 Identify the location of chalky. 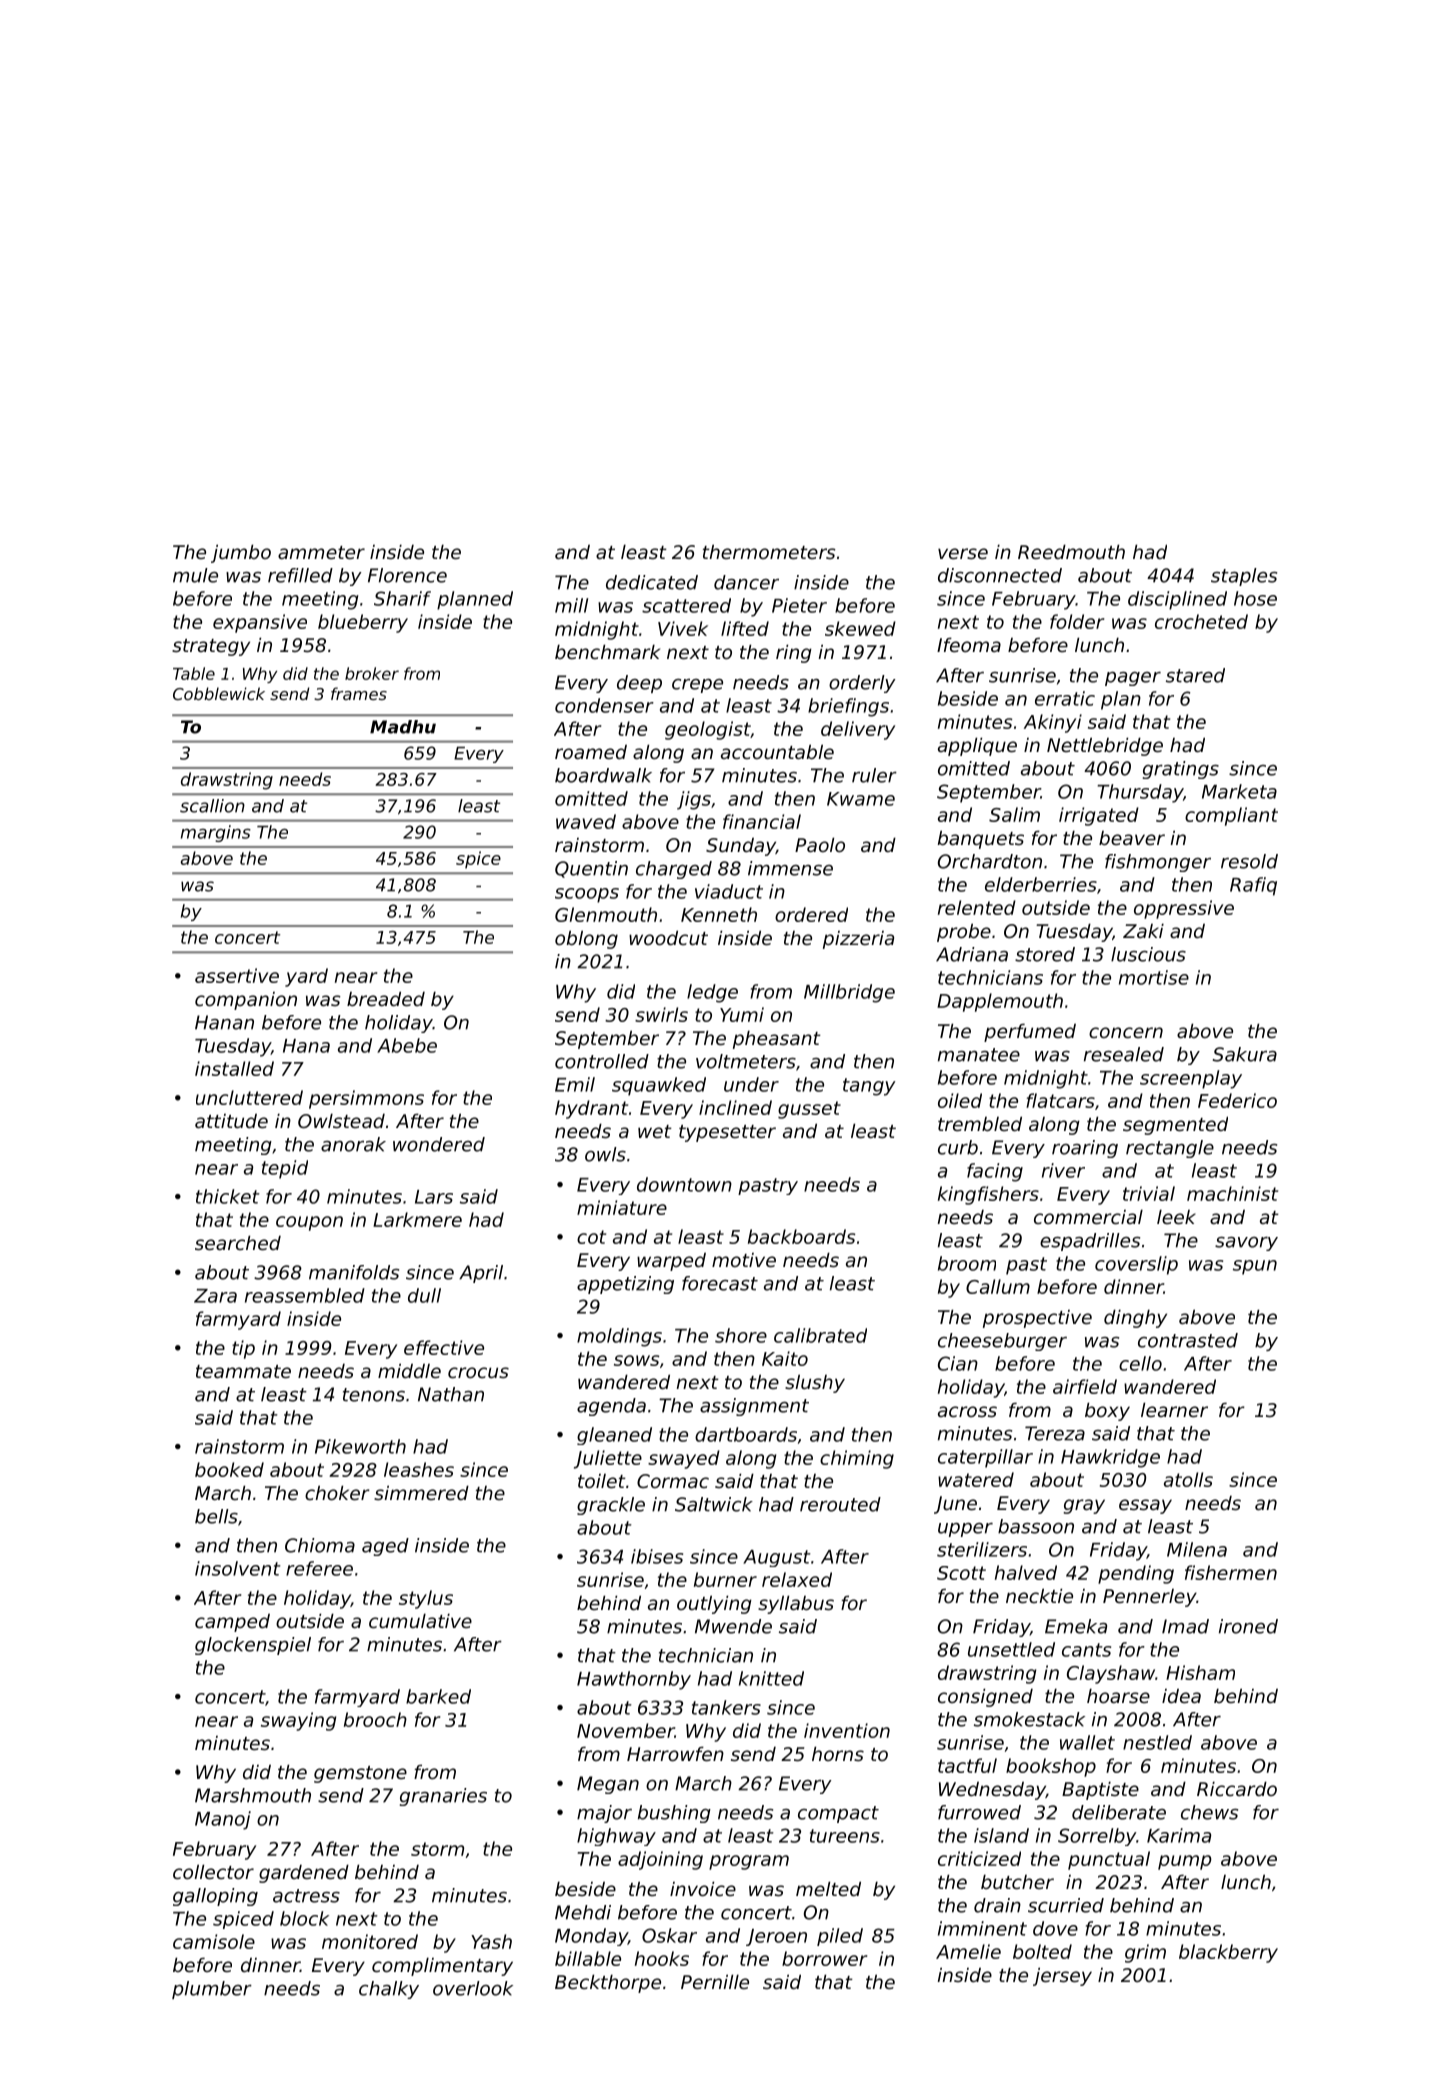
(389, 1990).
